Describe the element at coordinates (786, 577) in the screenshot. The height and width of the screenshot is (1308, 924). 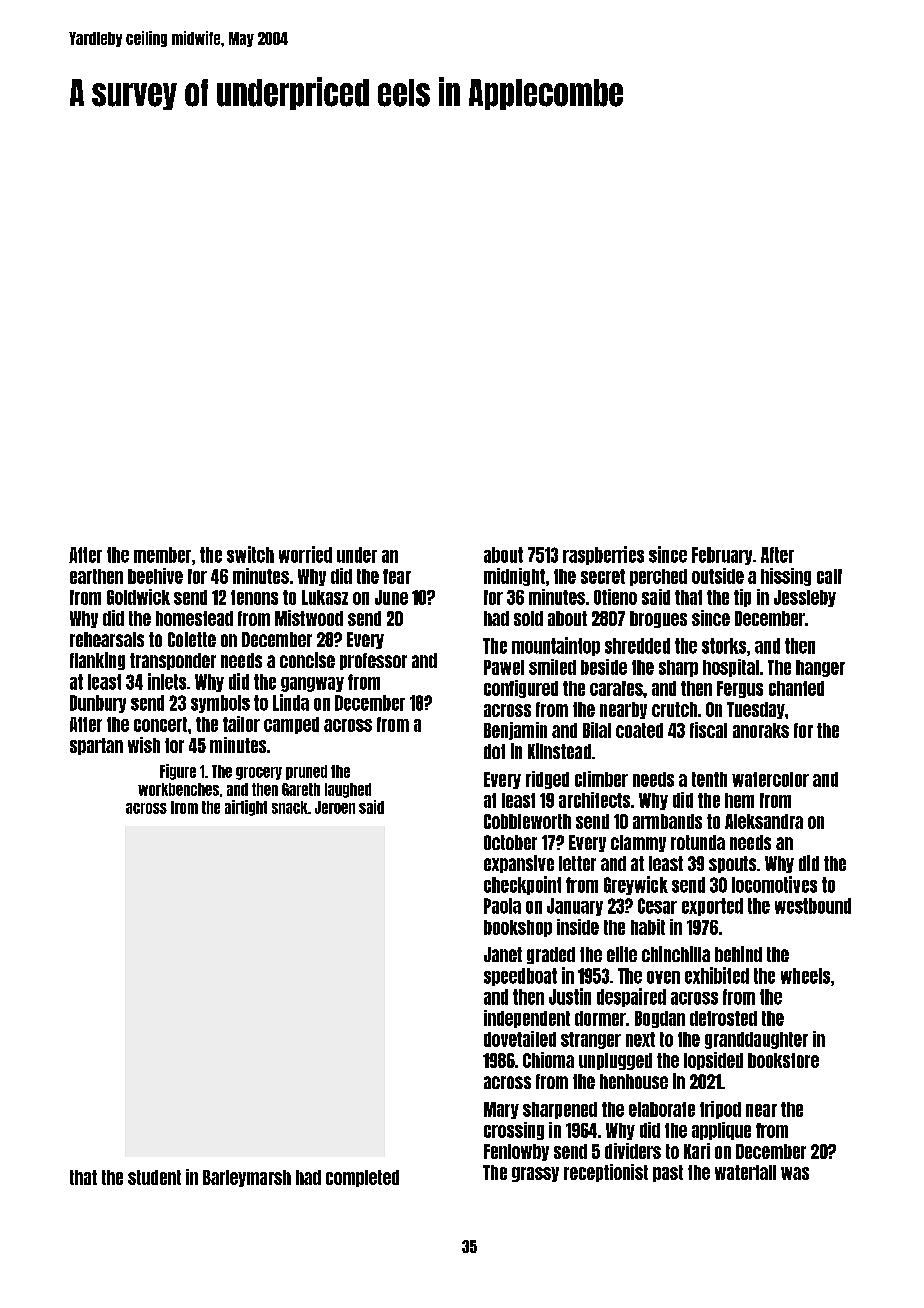
I see `hissing` at that location.
